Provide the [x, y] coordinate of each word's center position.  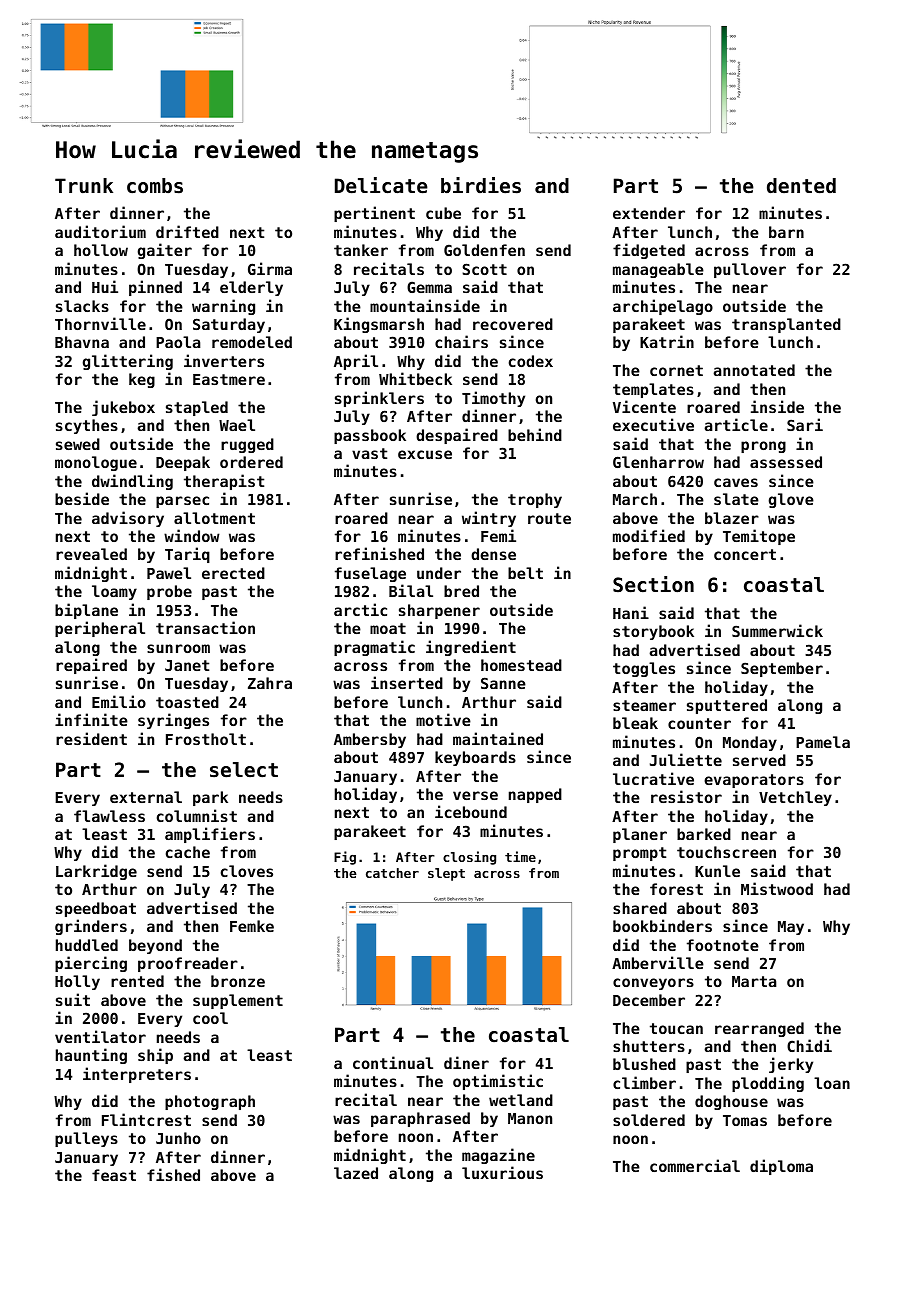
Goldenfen [484, 250]
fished [173, 1174]
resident [91, 738]
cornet [676, 370]
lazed [356, 1173]
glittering [128, 362]
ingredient [471, 648]
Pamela [823, 742]
